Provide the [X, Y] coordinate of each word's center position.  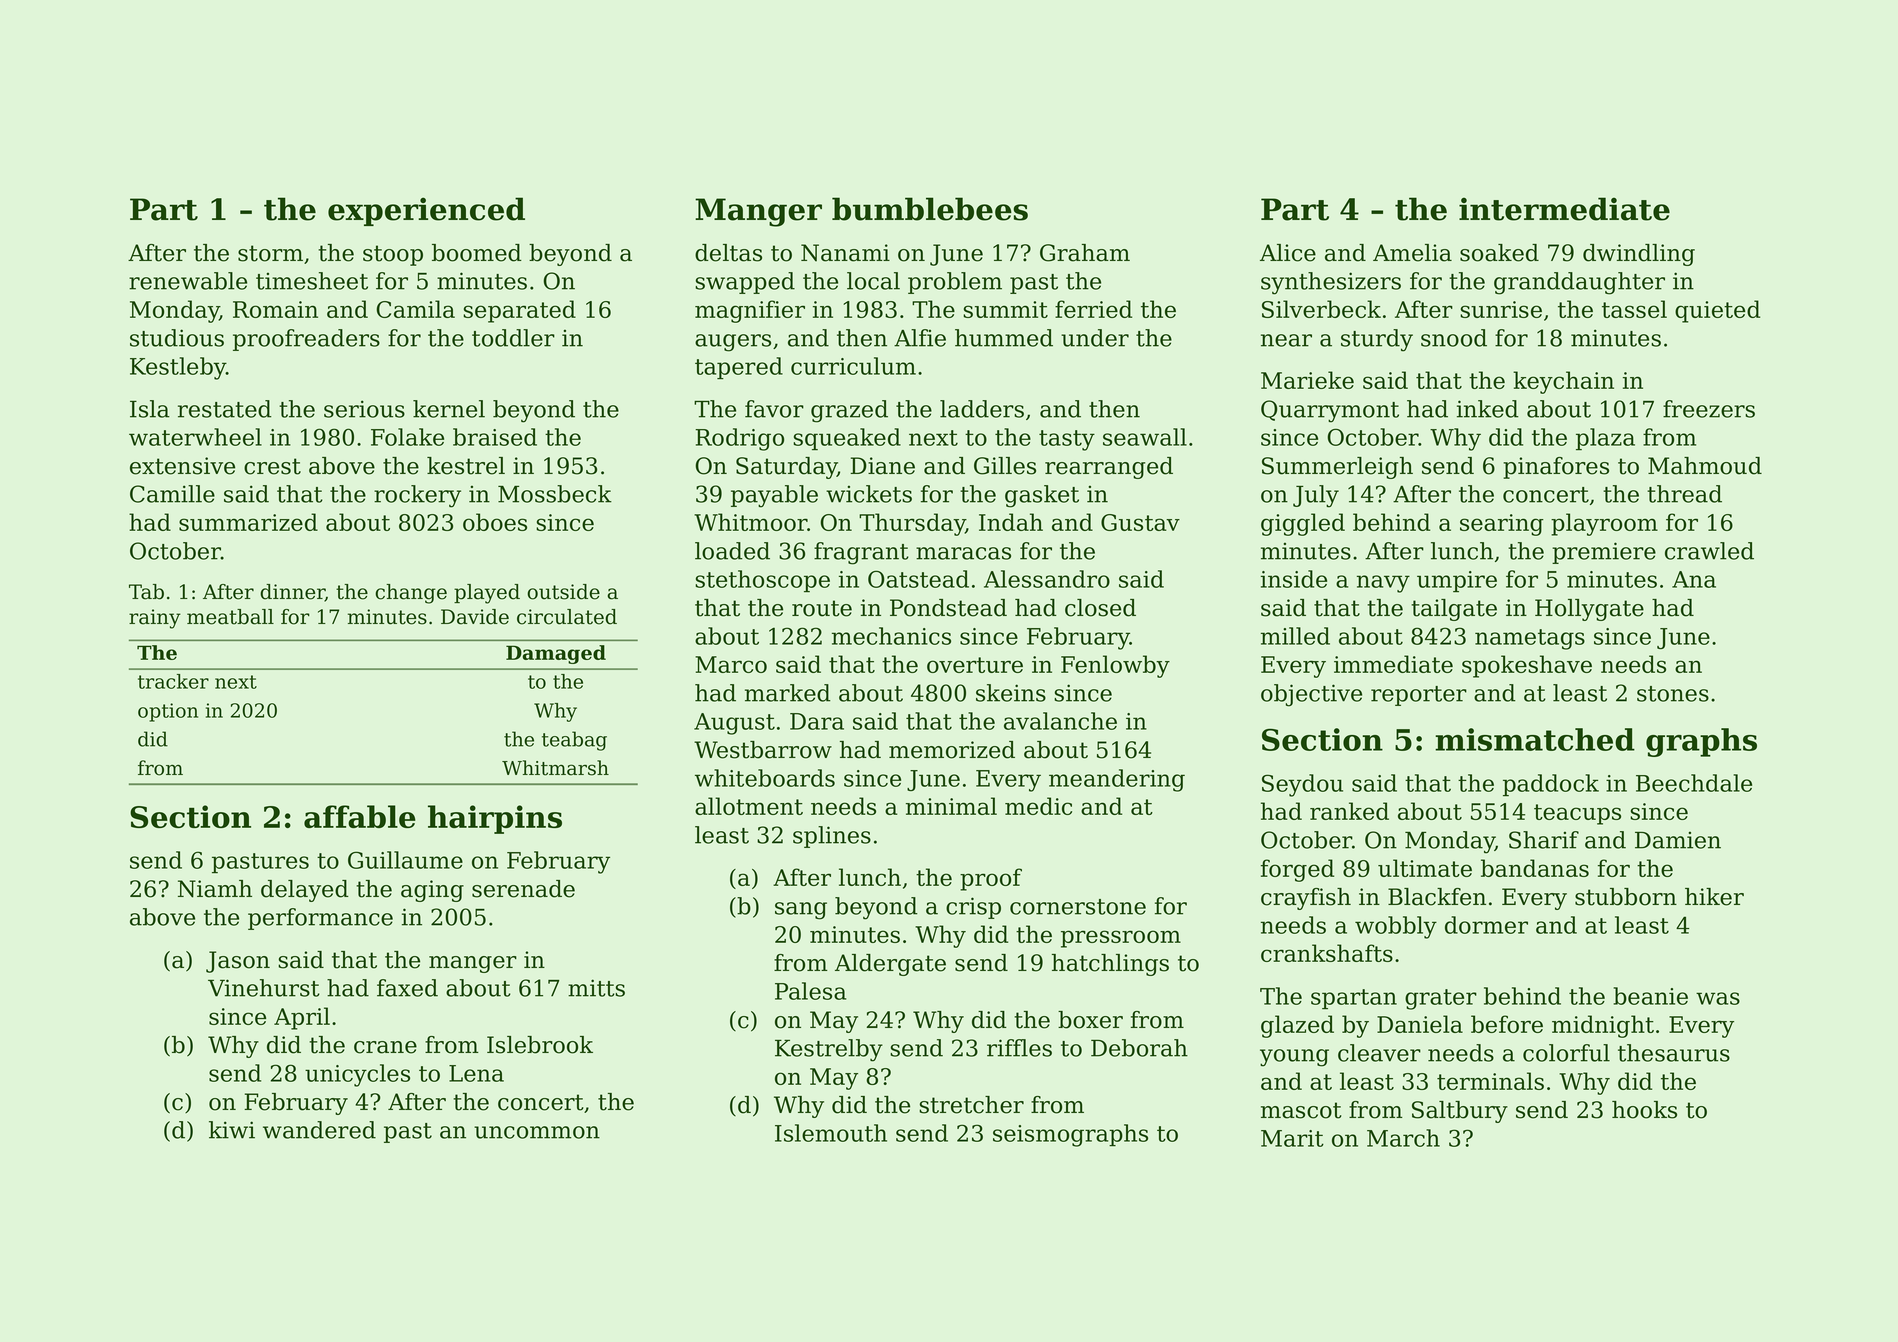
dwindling [1639, 255]
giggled [1303, 524]
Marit [1292, 1138]
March [1403, 1138]
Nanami [845, 253]
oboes [495, 522]
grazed [849, 411]
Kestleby [178, 368]
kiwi [232, 1130]
